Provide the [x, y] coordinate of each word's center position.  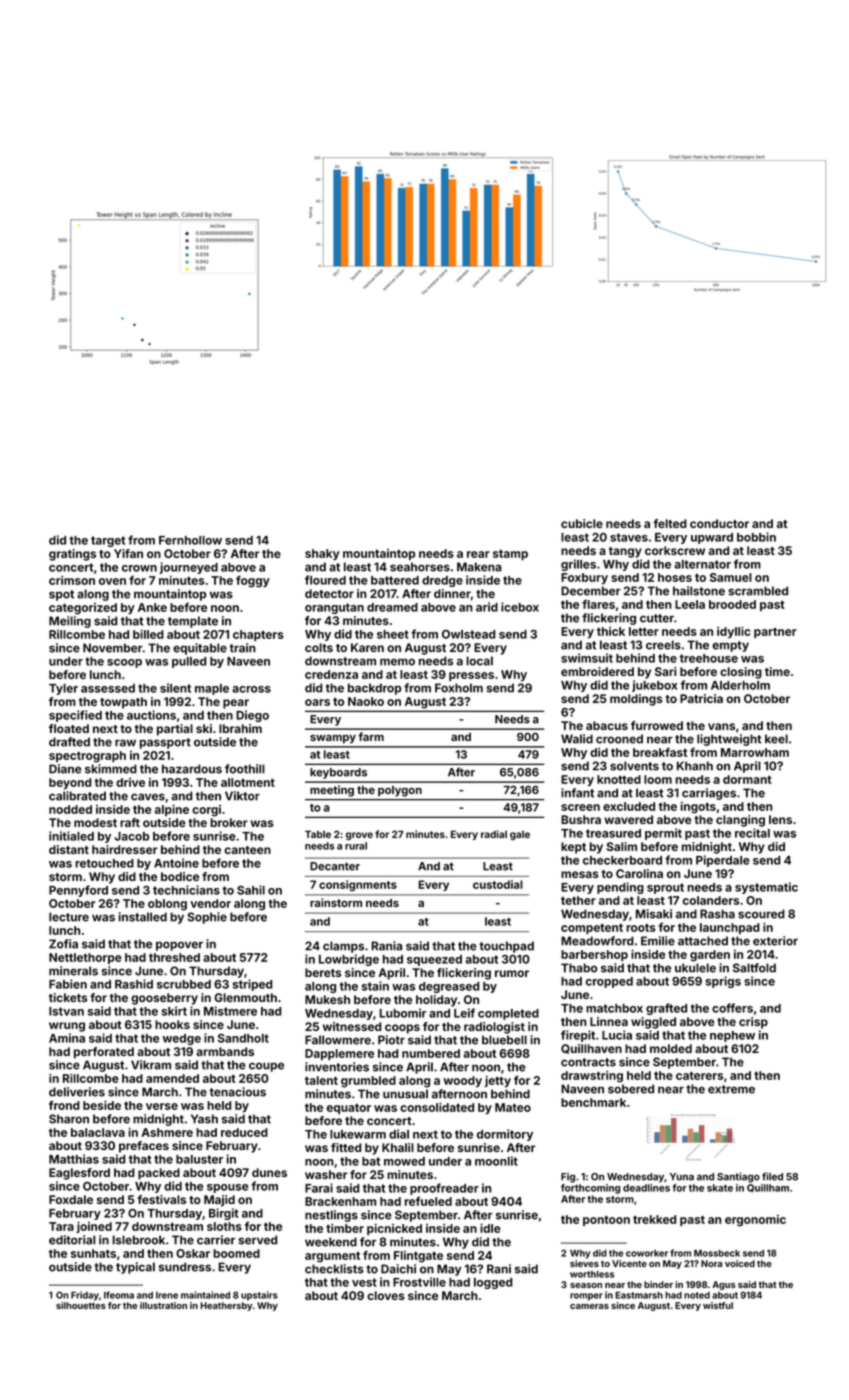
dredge [442, 581]
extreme [731, 1089]
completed [508, 1014]
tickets [68, 997]
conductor [719, 523]
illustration [163, 1305]
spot [61, 595]
